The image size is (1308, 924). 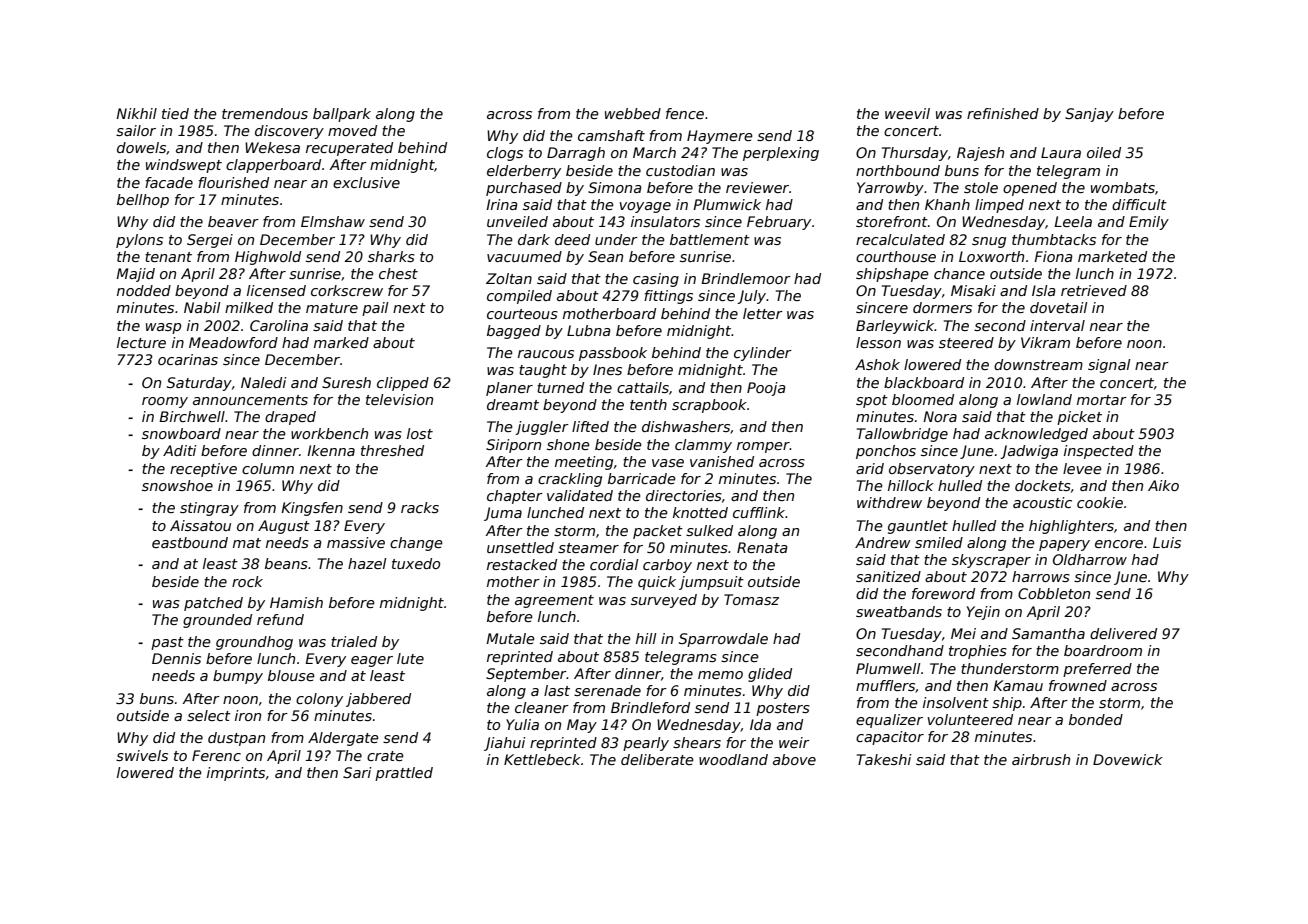 I want to click on Kamau, so click(x=1018, y=685).
